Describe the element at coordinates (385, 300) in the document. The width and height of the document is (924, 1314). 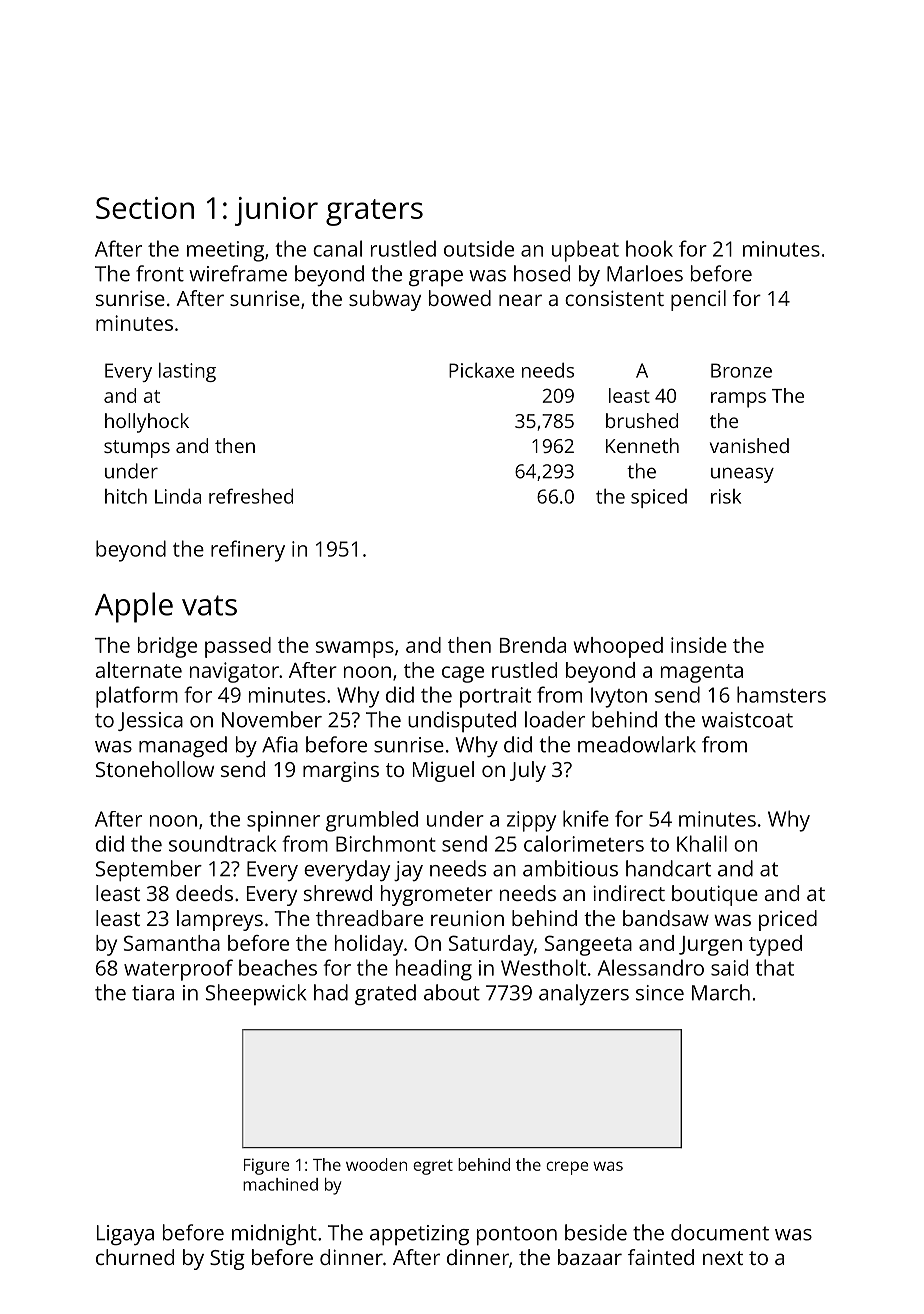
I see `subway` at that location.
